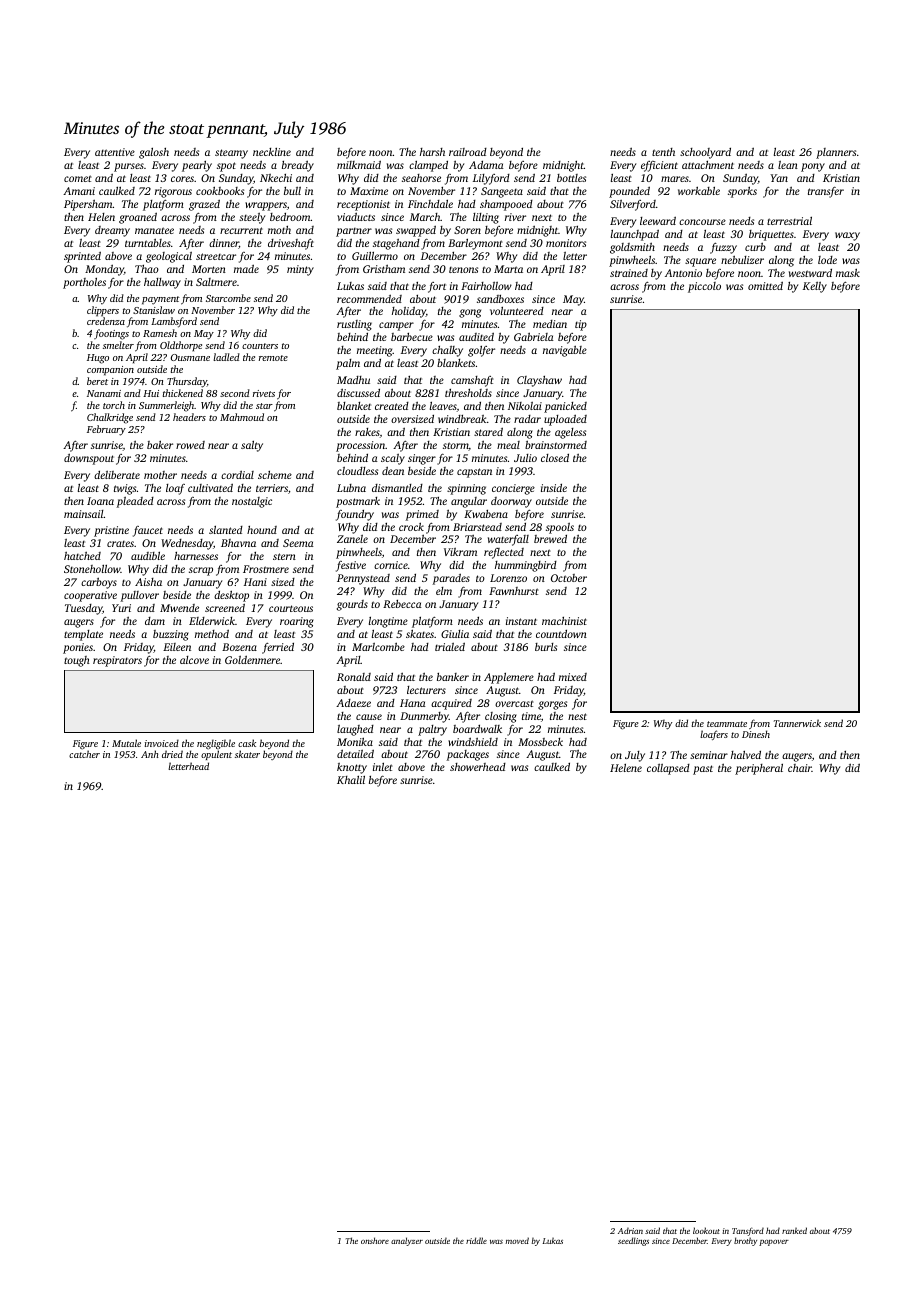  What do you see at coordinates (231, 596) in the screenshot?
I see `desktop` at bounding box center [231, 596].
